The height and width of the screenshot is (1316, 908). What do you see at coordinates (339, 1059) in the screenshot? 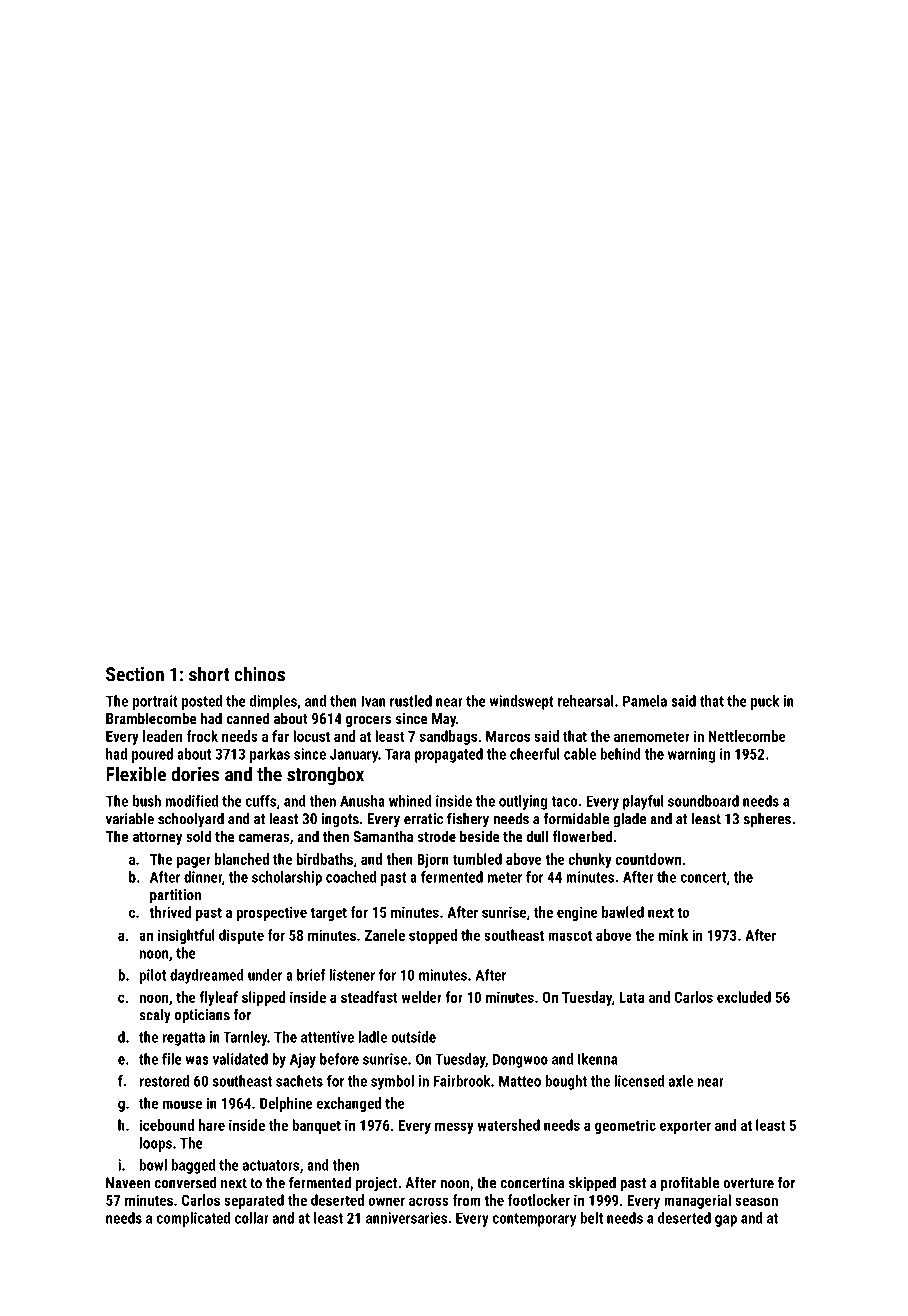
I see `before` at bounding box center [339, 1059].
